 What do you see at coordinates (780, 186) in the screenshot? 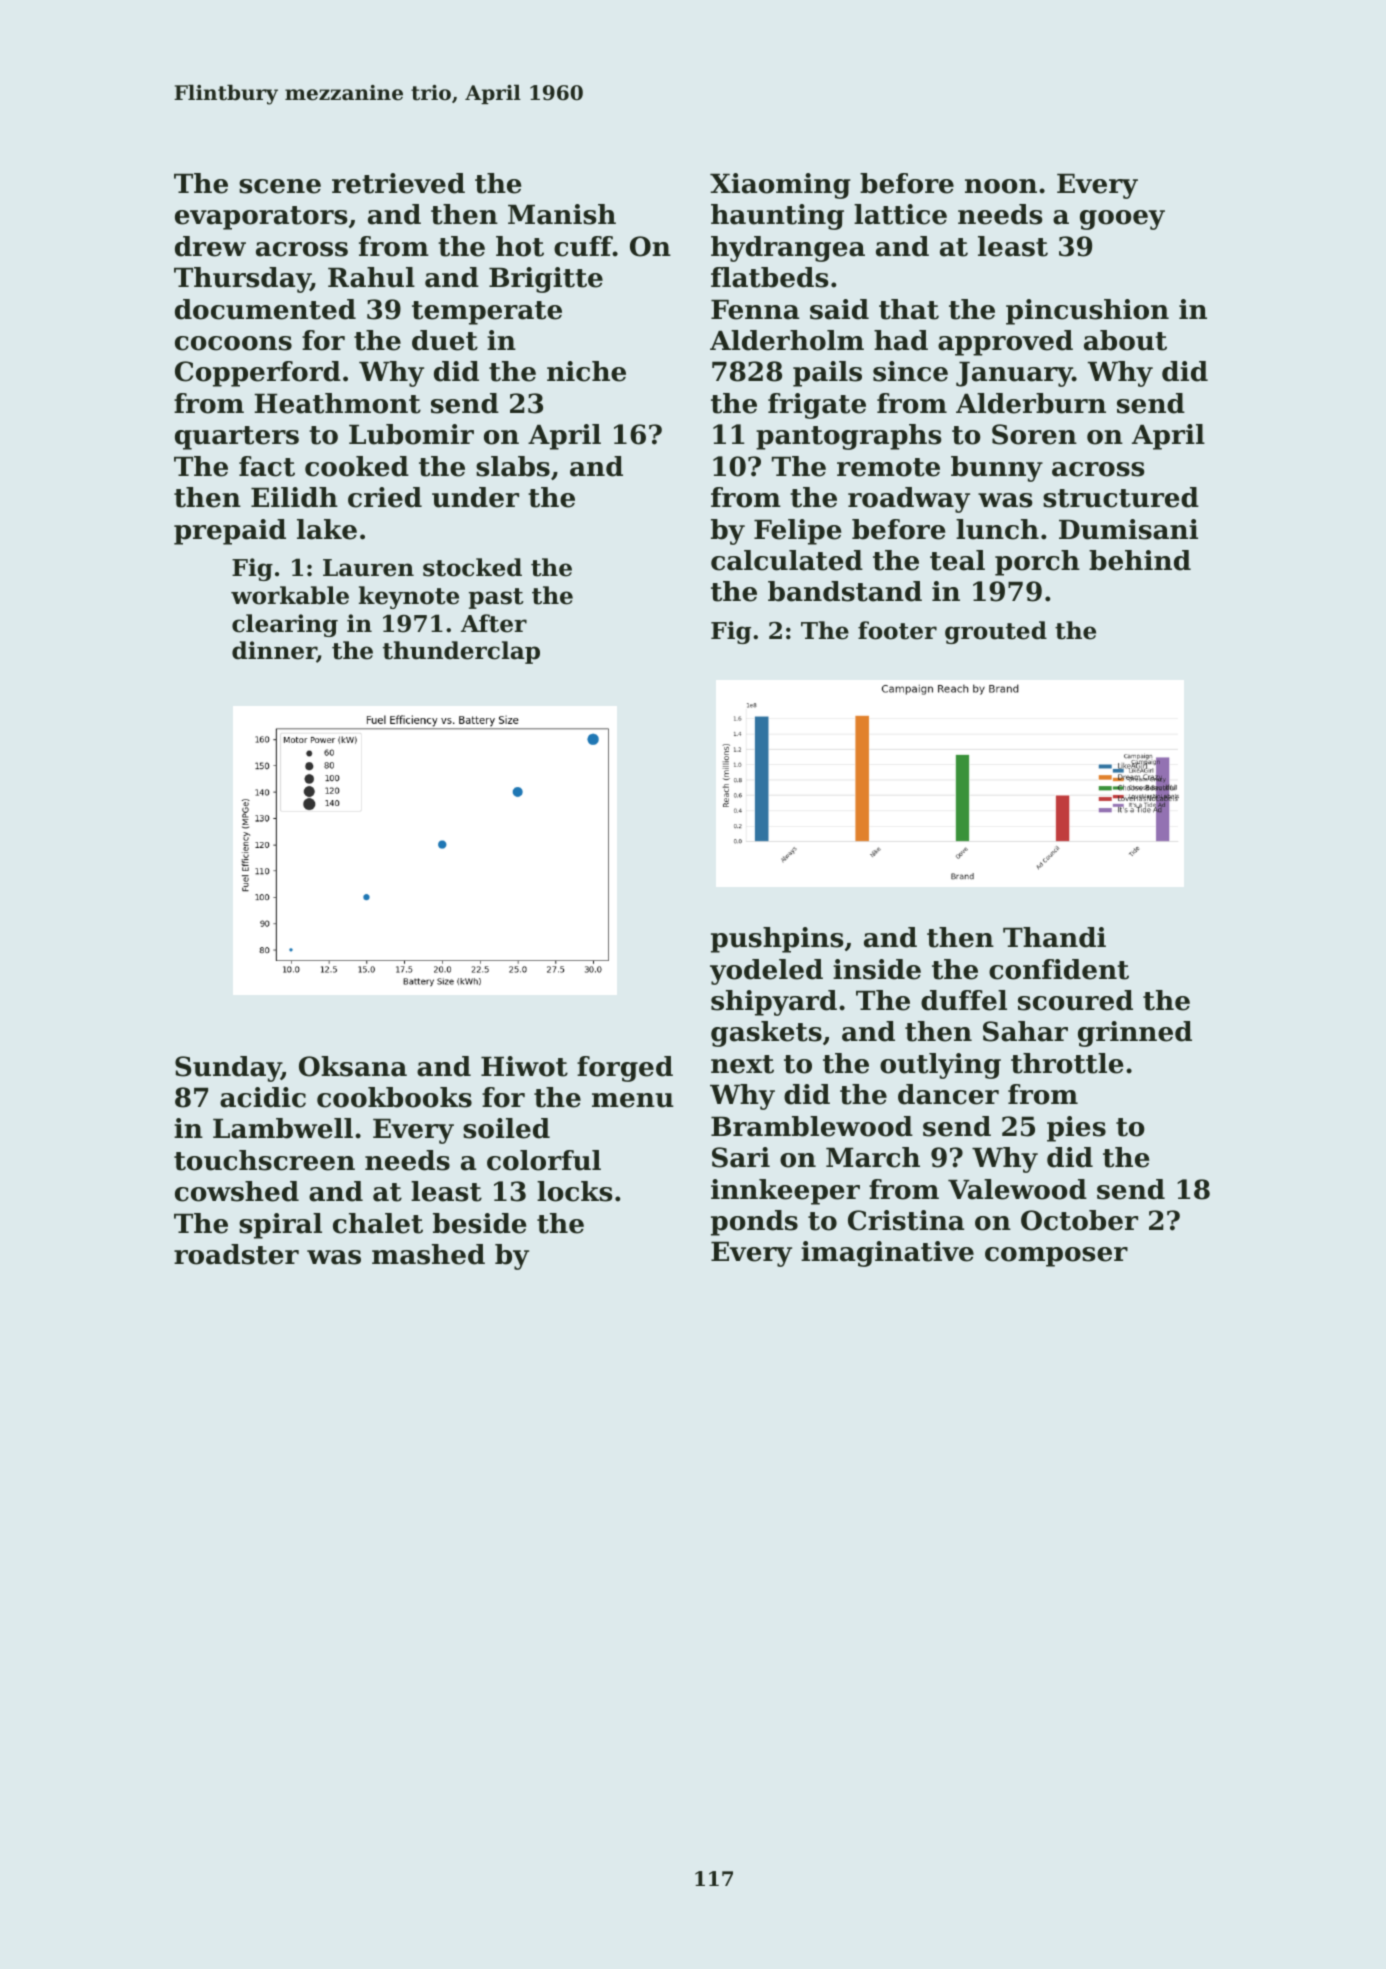
I see `Xiaoming` at bounding box center [780, 186].
